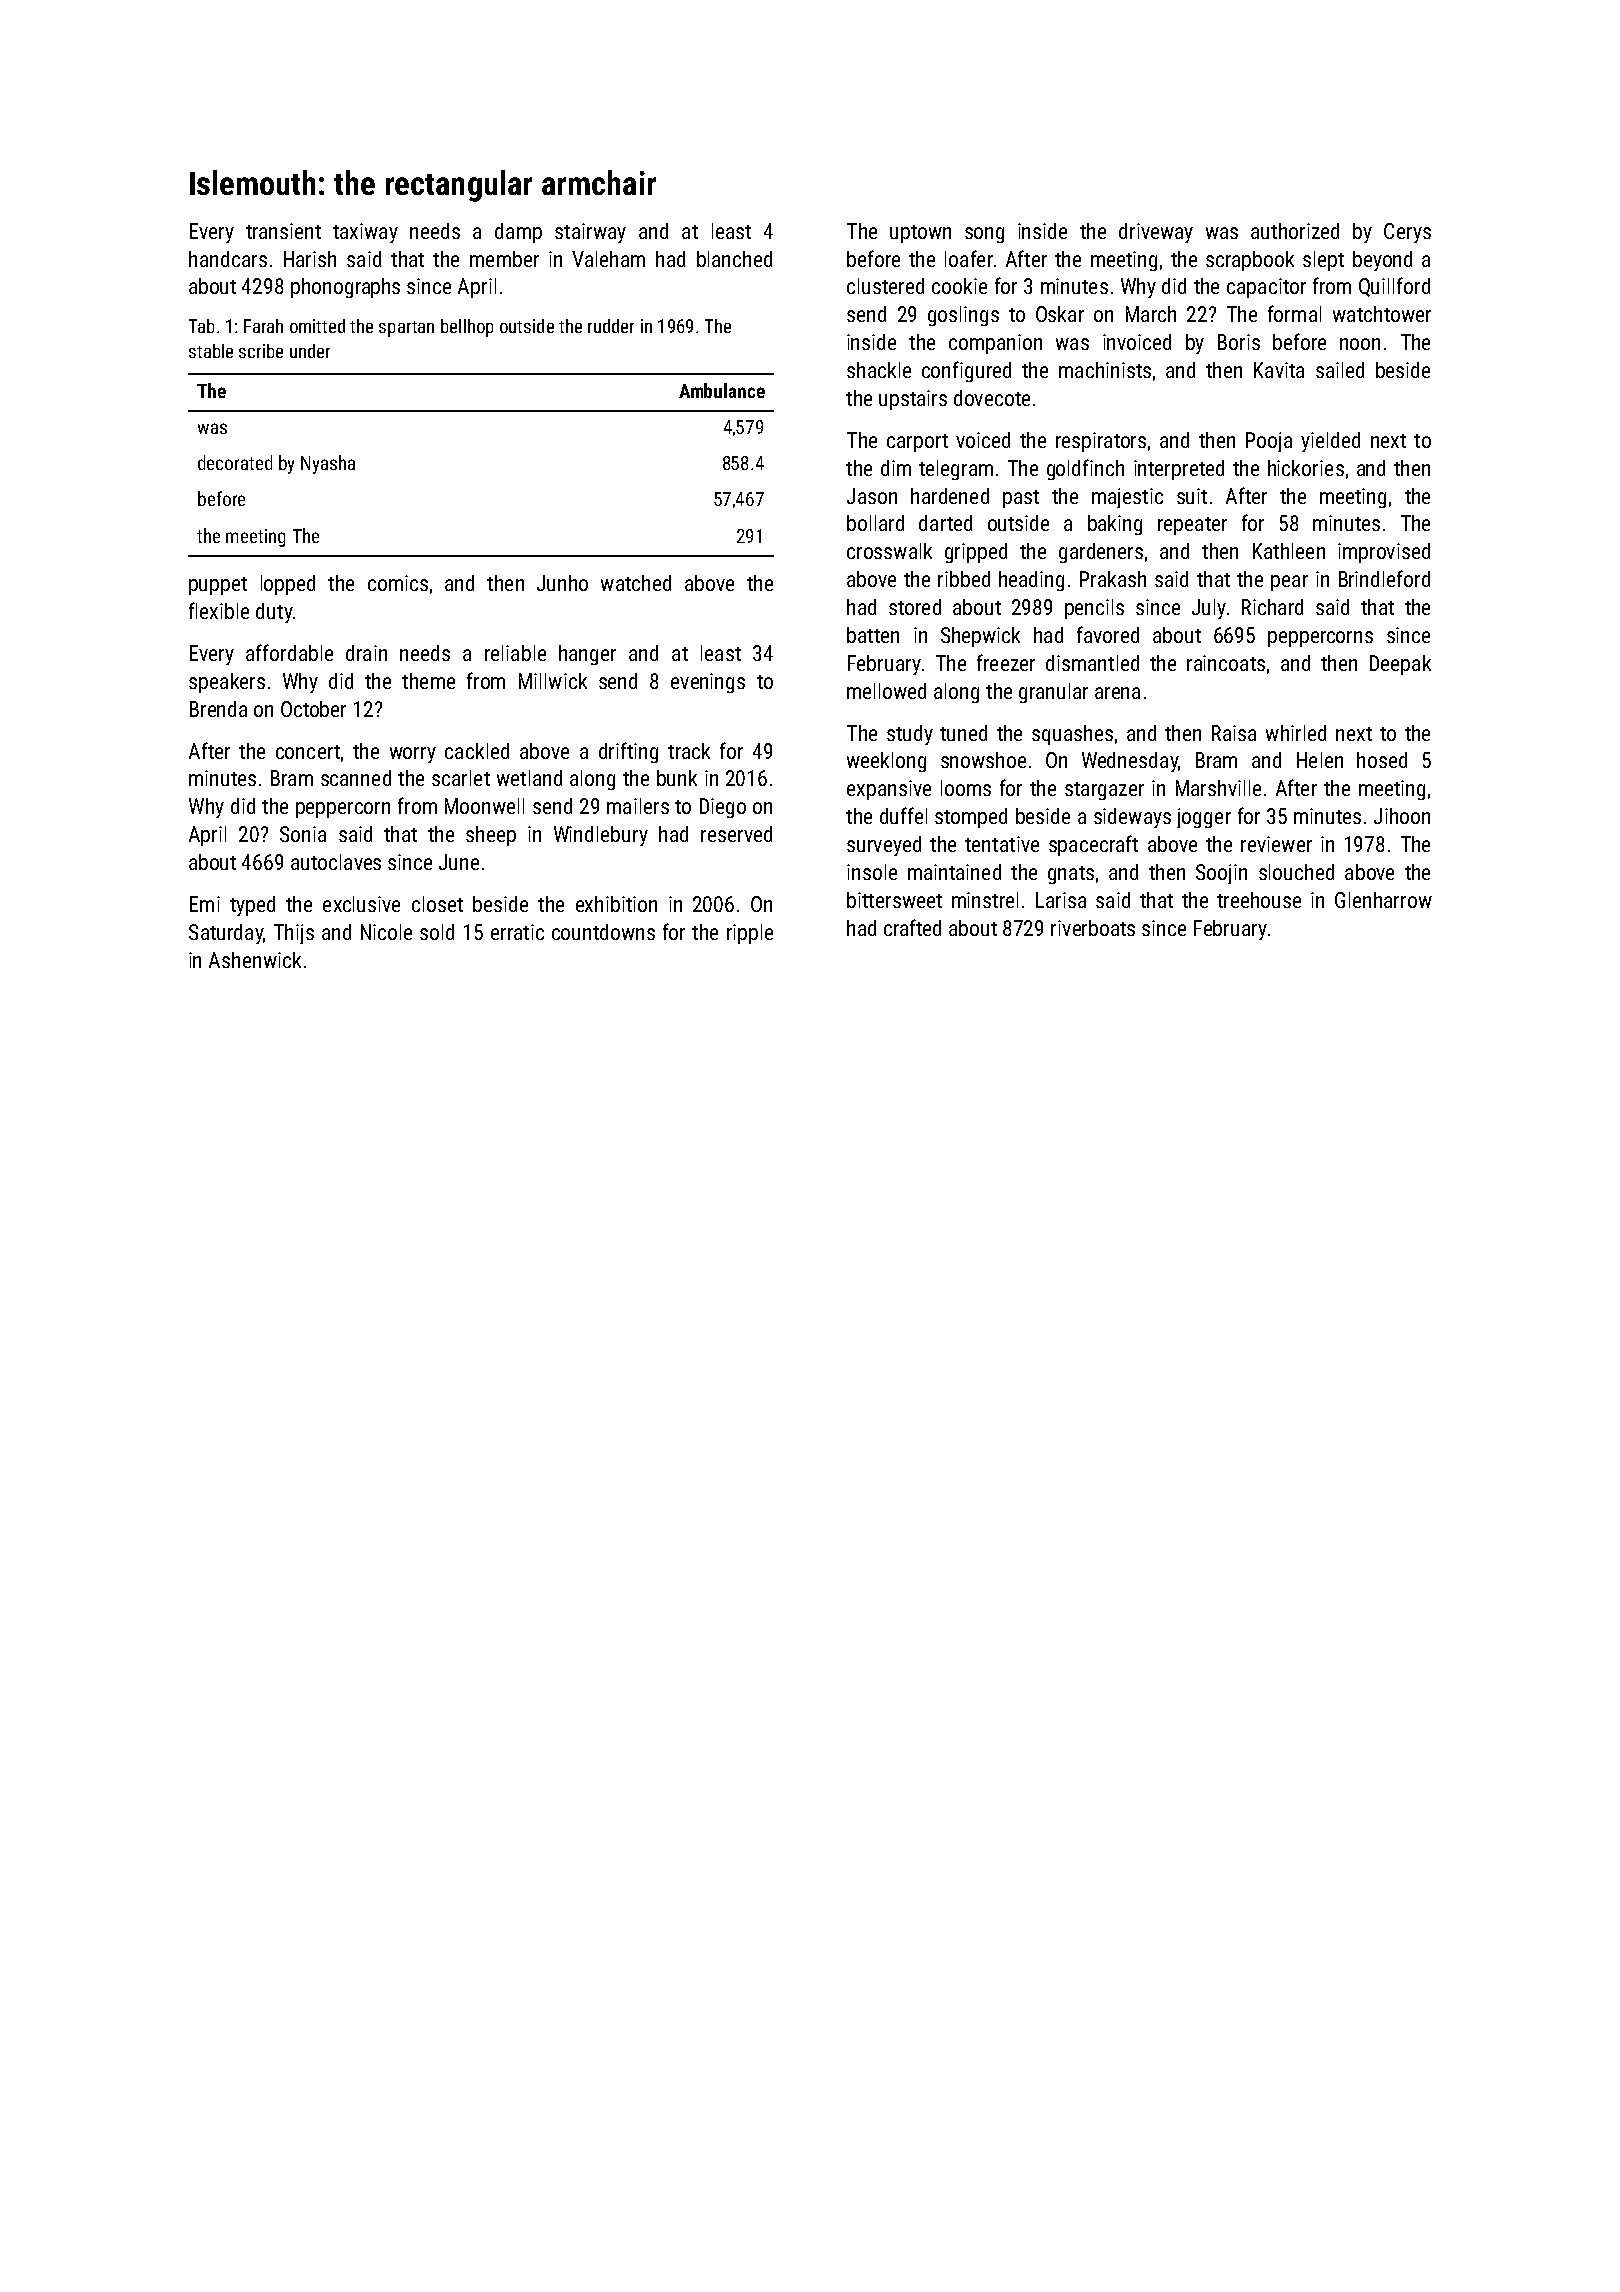 The width and height of the document is (1620, 2292). I want to click on ripple, so click(750, 934).
